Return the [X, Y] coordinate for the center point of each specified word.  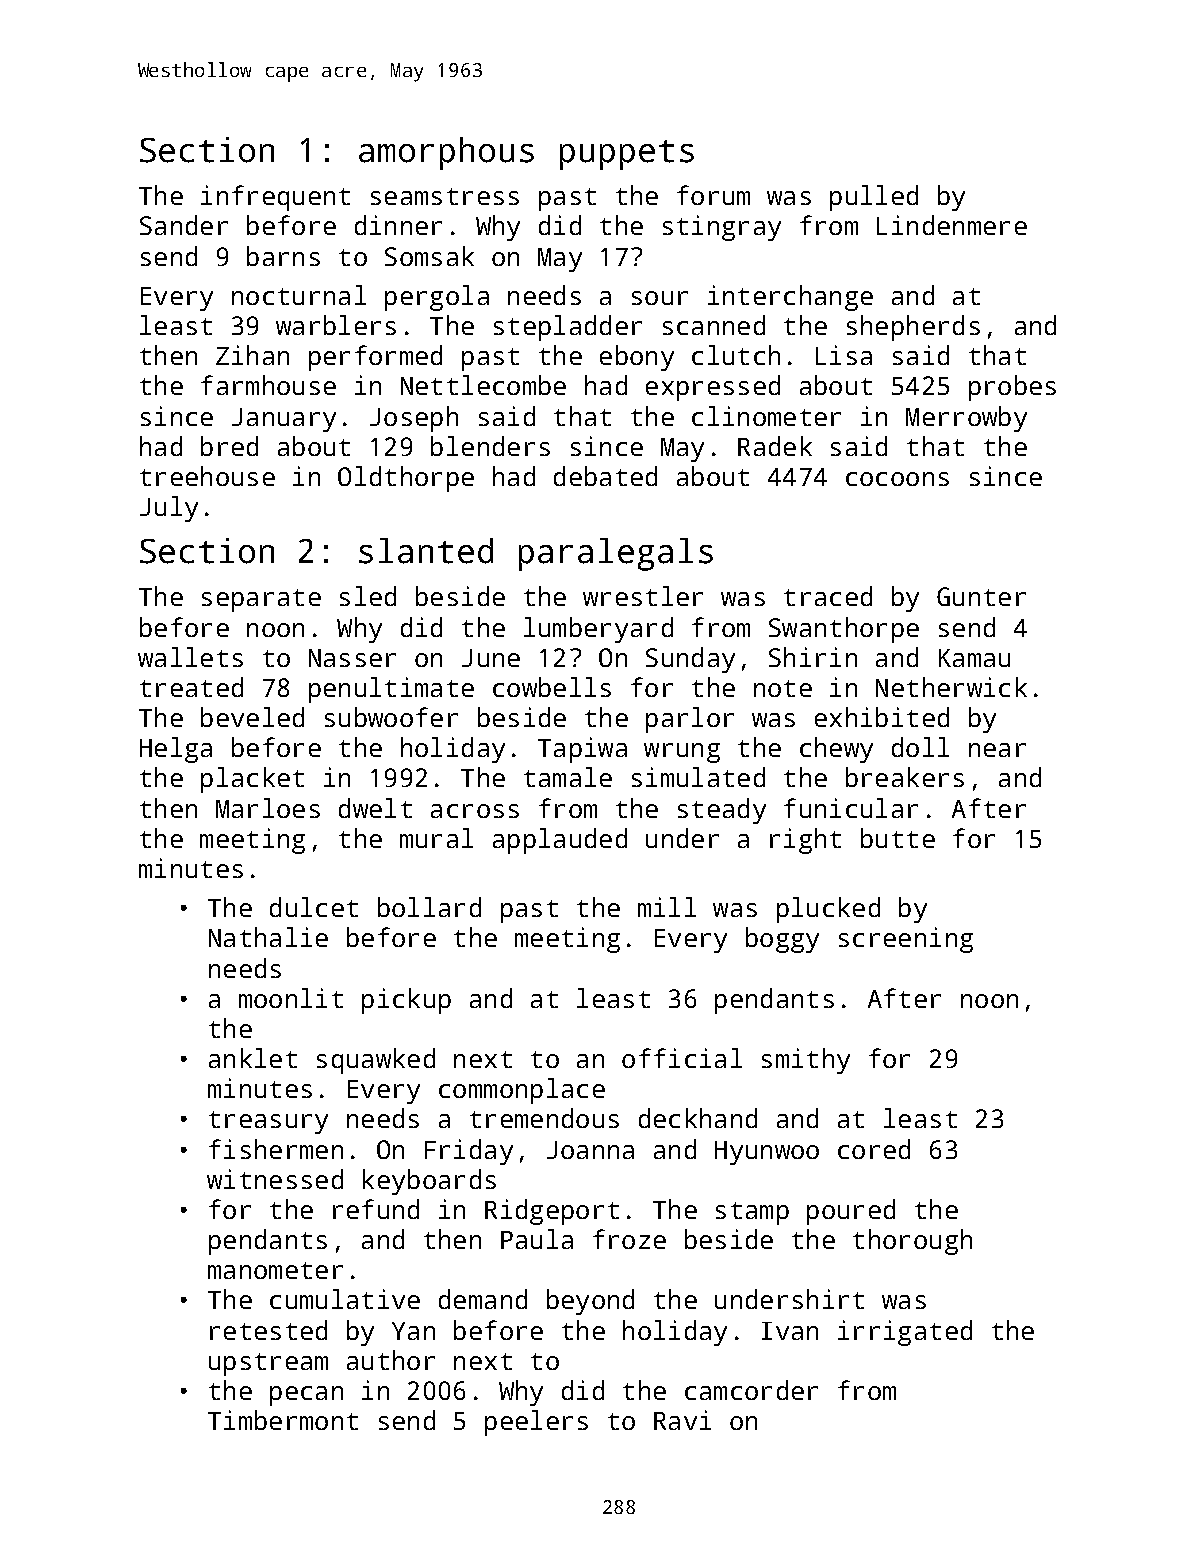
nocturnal [299, 295]
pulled [874, 198]
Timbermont [283, 1420]
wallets [190, 657]
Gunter [981, 596]
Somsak [429, 256]
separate [261, 600]
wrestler [643, 596]
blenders [490, 446]
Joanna [590, 1150]
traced [828, 596]
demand [483, 1299]
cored [874, 1149]
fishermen [276, 1149]
